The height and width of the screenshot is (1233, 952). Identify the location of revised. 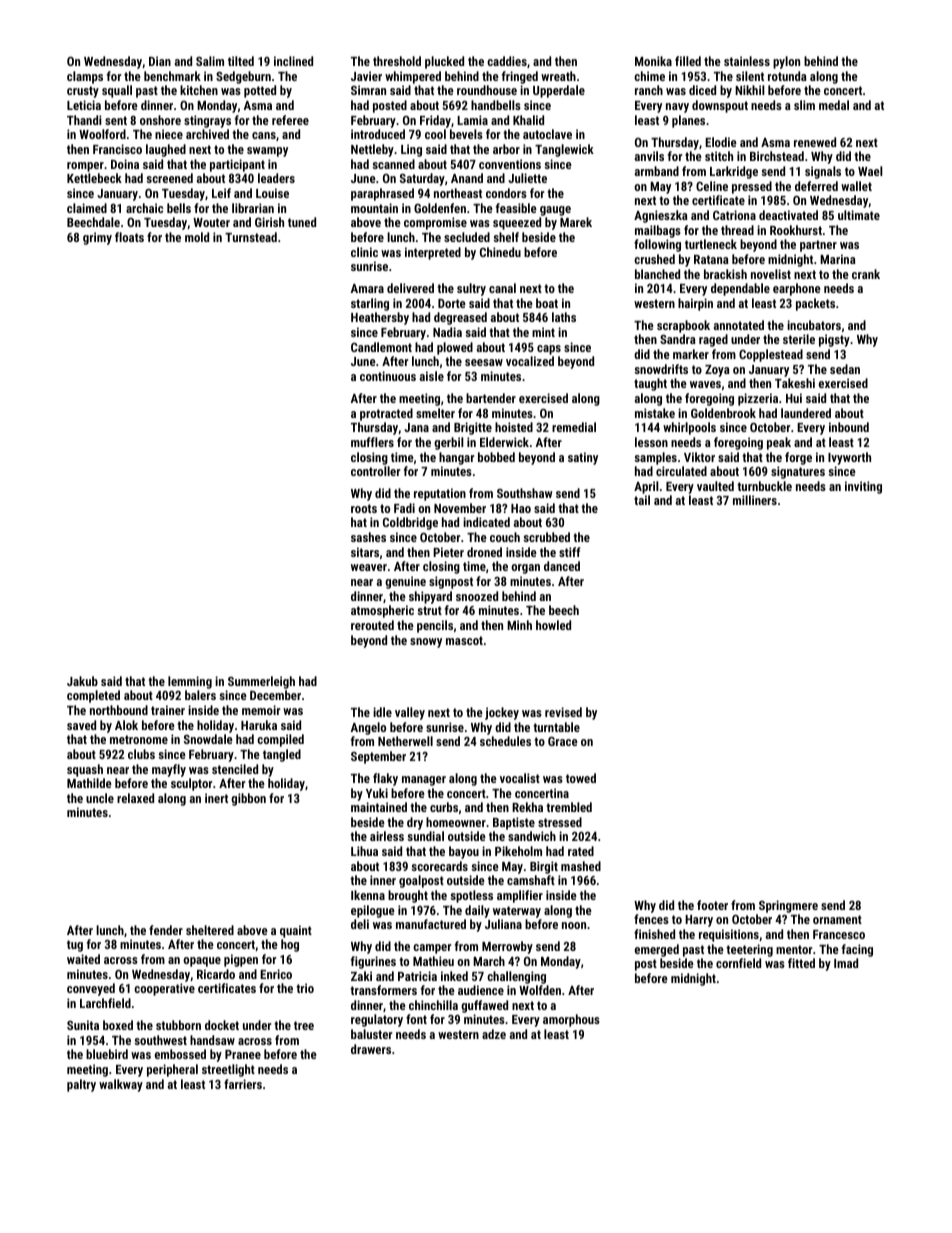
(563, 712).
